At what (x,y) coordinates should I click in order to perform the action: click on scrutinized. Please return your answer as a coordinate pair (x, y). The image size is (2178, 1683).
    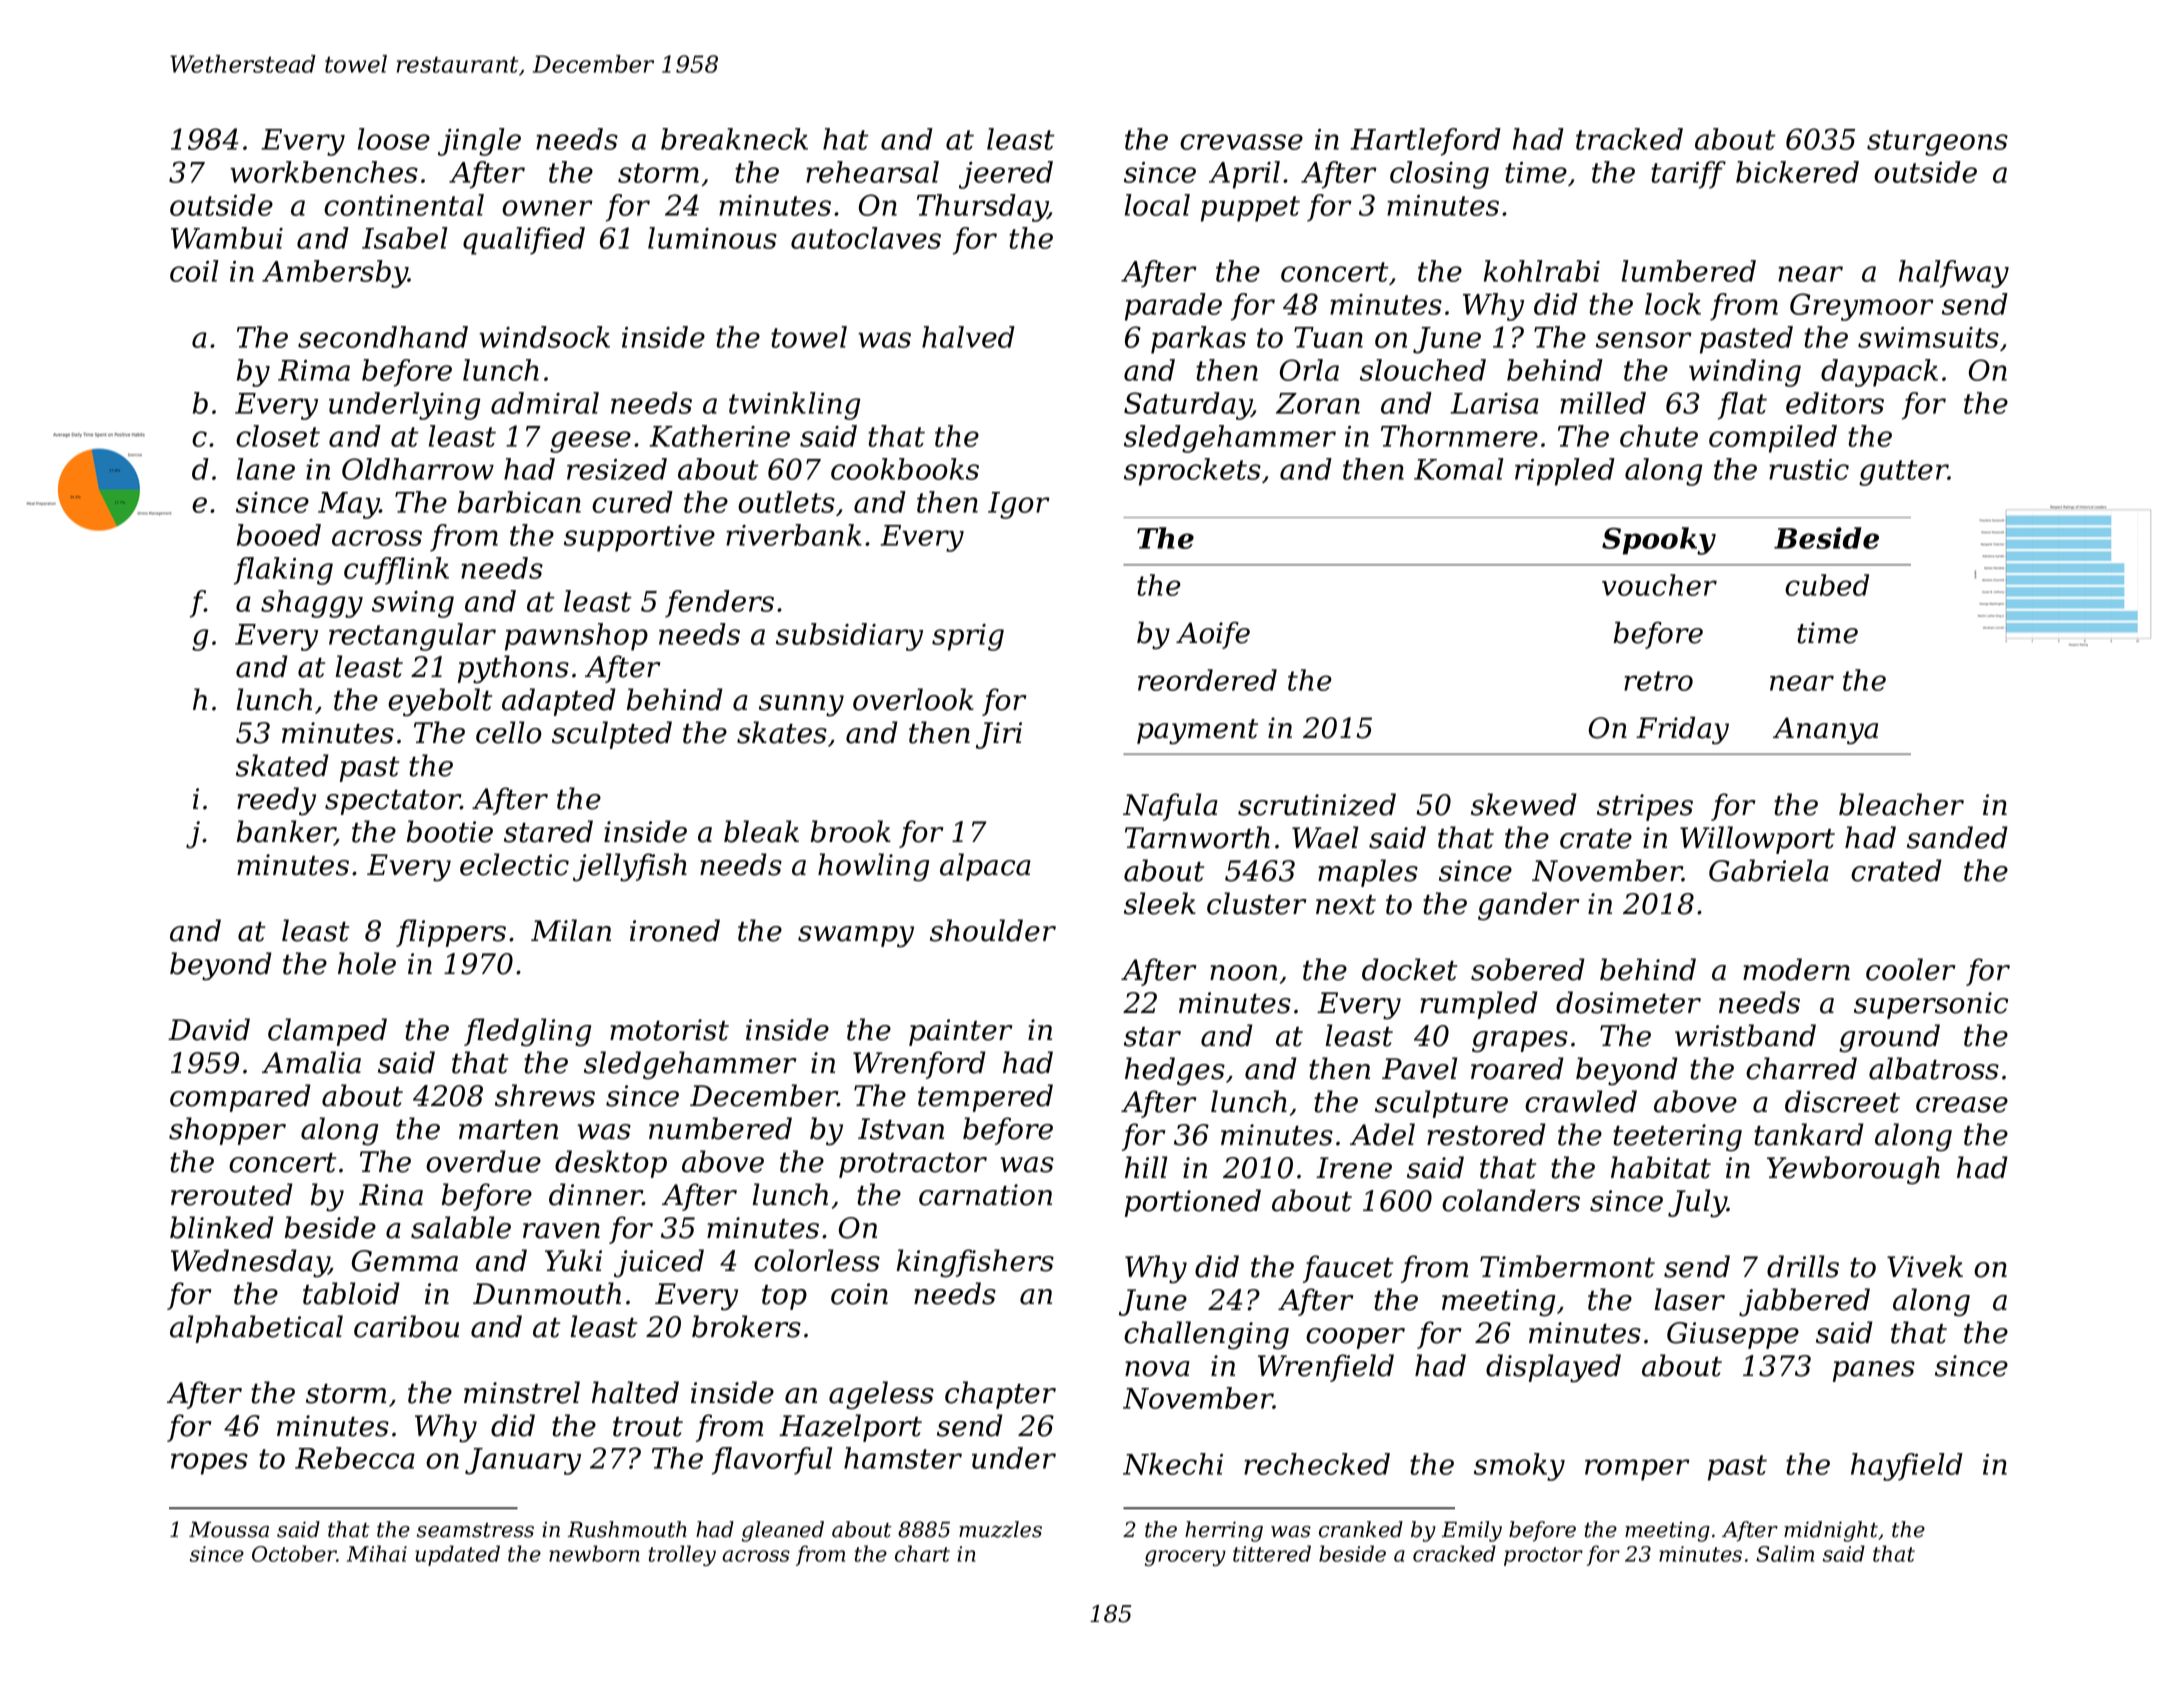
    Looking at the image, I should click on (1317, 804).
